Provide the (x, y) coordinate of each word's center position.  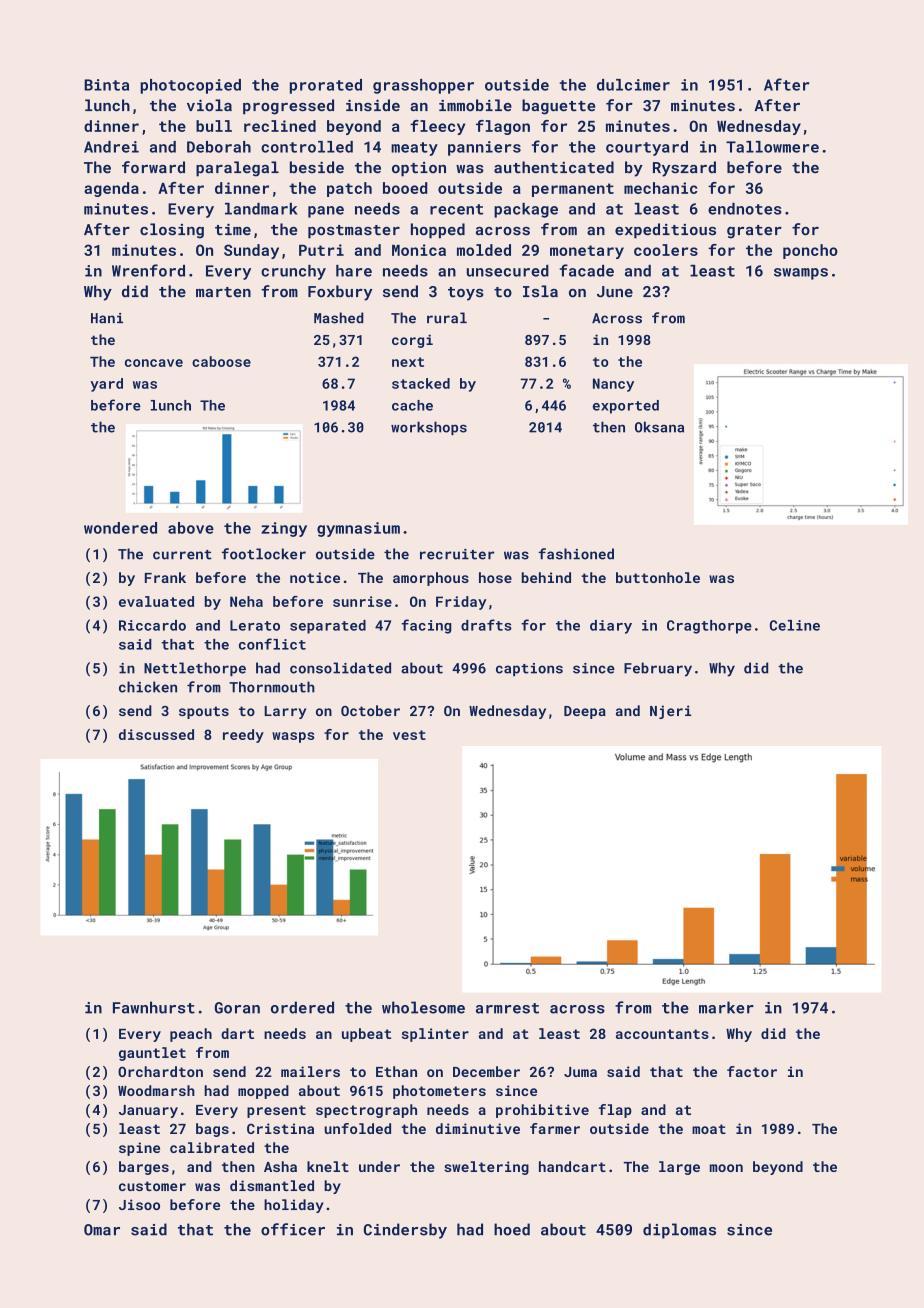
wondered (120, 528)
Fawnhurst (154, 1007)
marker (726, 1007)
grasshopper (423, 86)
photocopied (190, 86)
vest (409, 735)
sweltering (486, 1168)
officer (293, 1229)
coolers (666, 250)
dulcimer (633, 85)
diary (611, 627)
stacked (421, 383)
